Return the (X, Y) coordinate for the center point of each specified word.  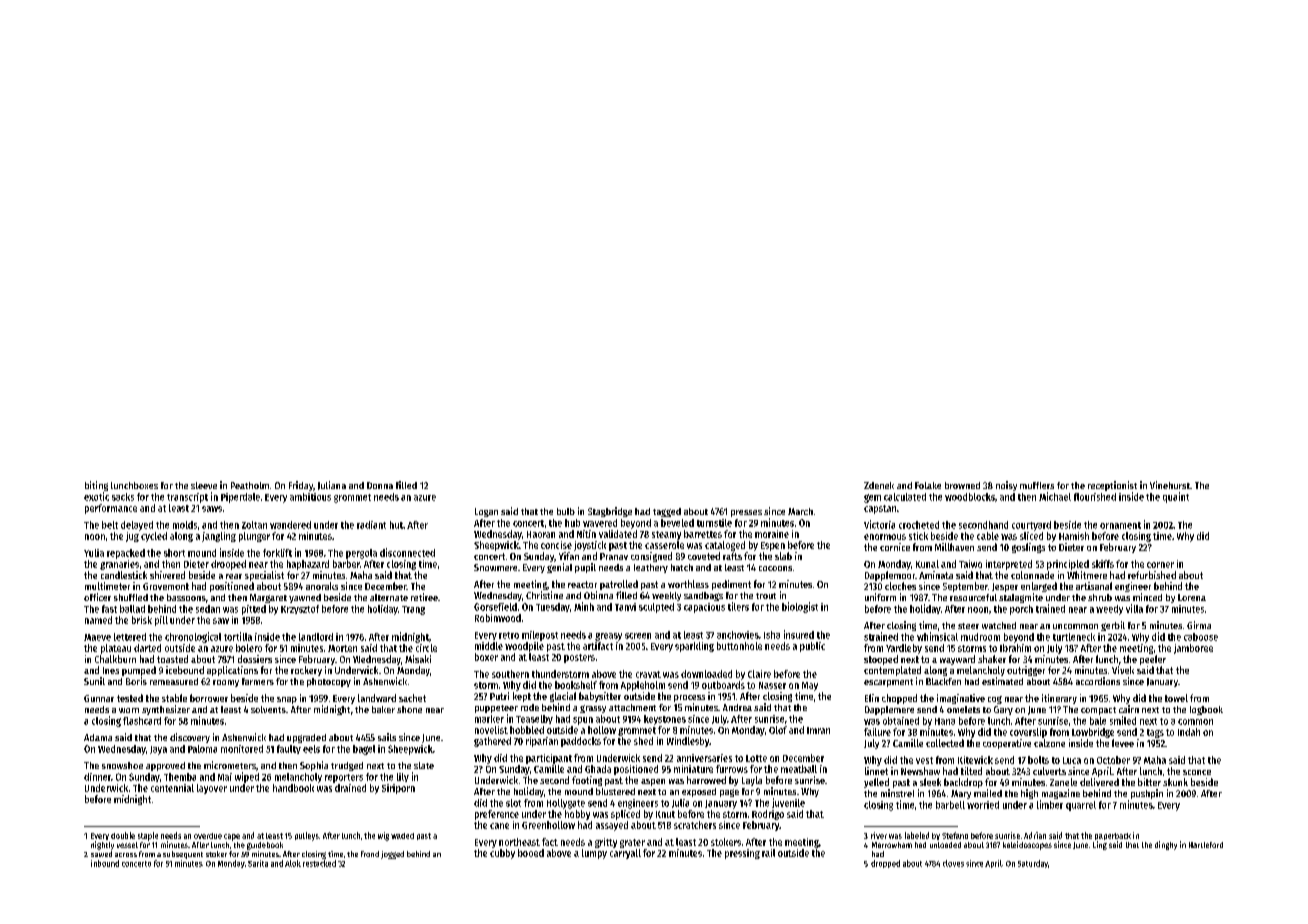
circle (426, 648)
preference (497, 815)
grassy (593, 709)
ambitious (310, 497)
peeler (1153, 660)
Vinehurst (1170, 485)
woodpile (524, 647)
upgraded (306, 738)
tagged (667, 512)
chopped (899, 699)
